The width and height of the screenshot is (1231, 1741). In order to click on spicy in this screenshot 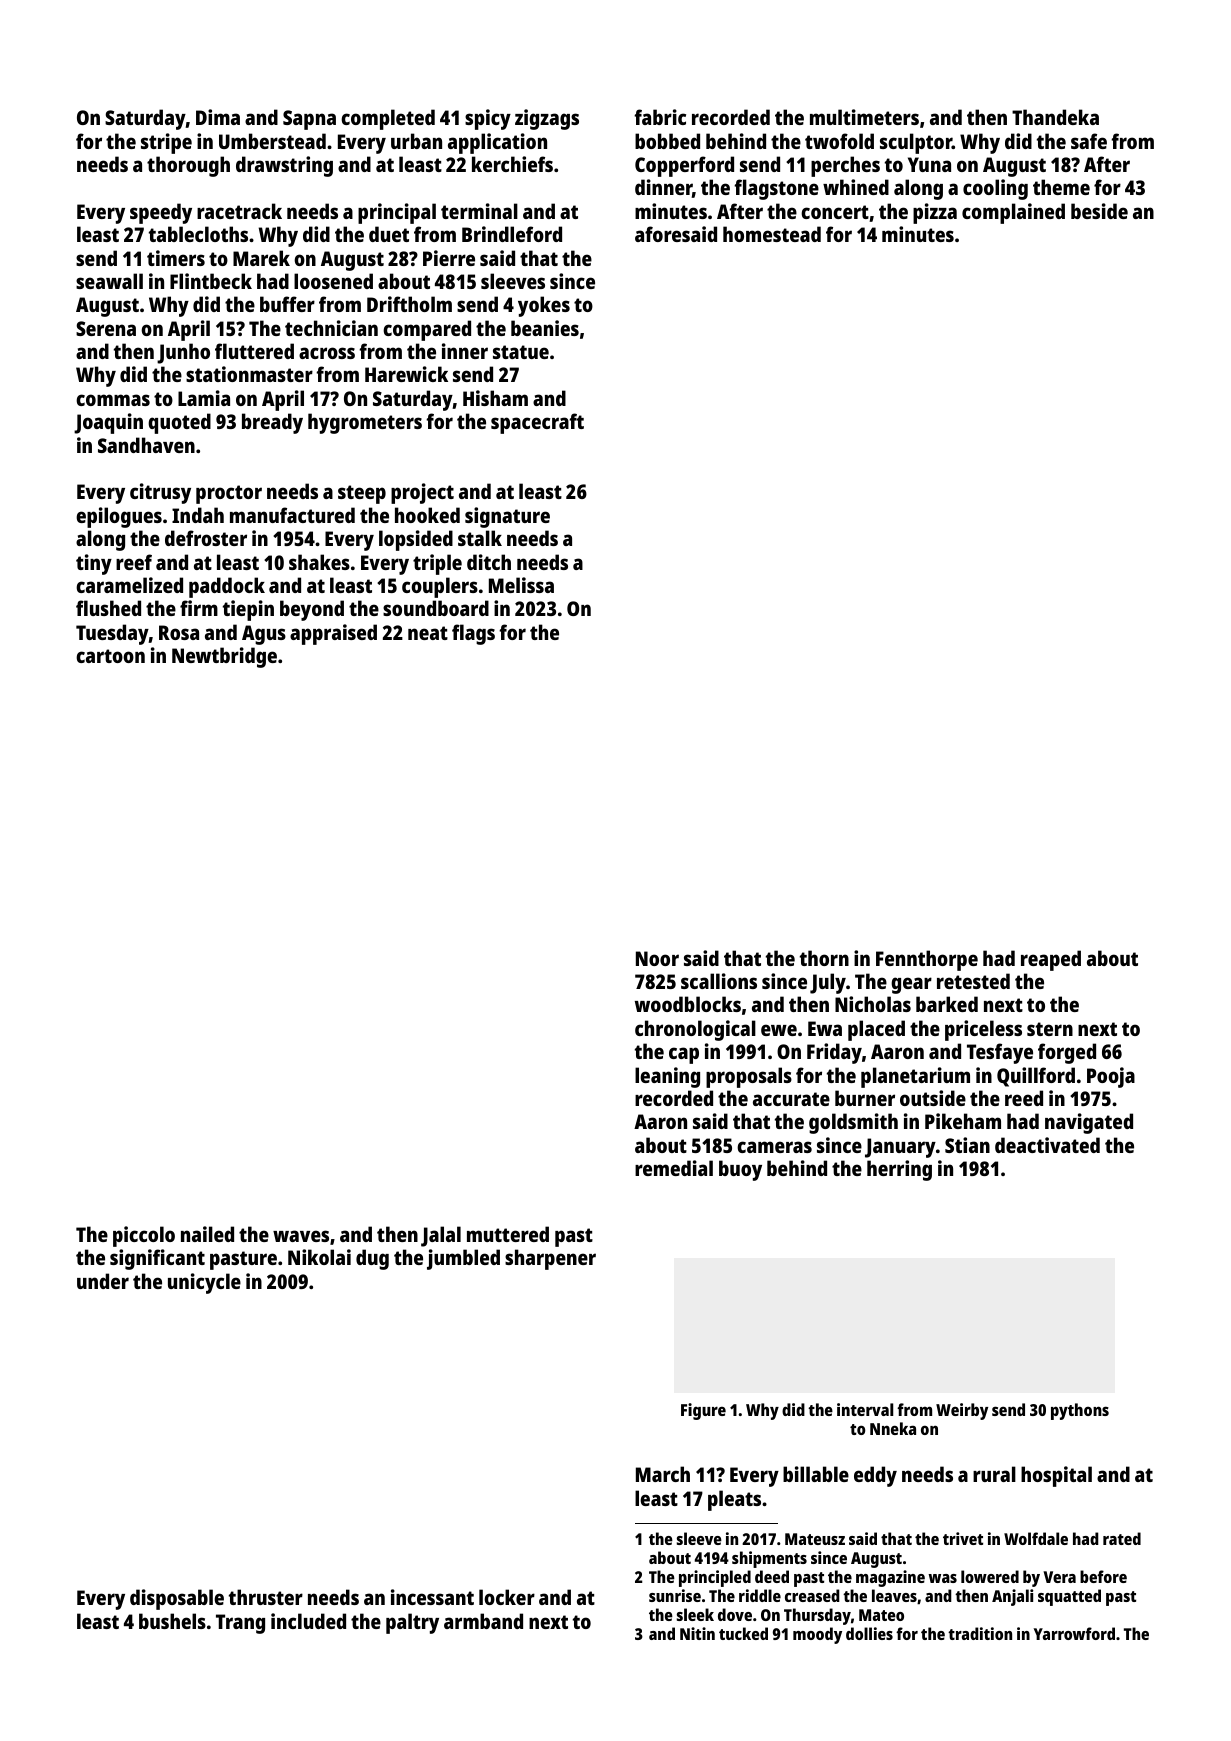, I will do `click(488, 119)`.
